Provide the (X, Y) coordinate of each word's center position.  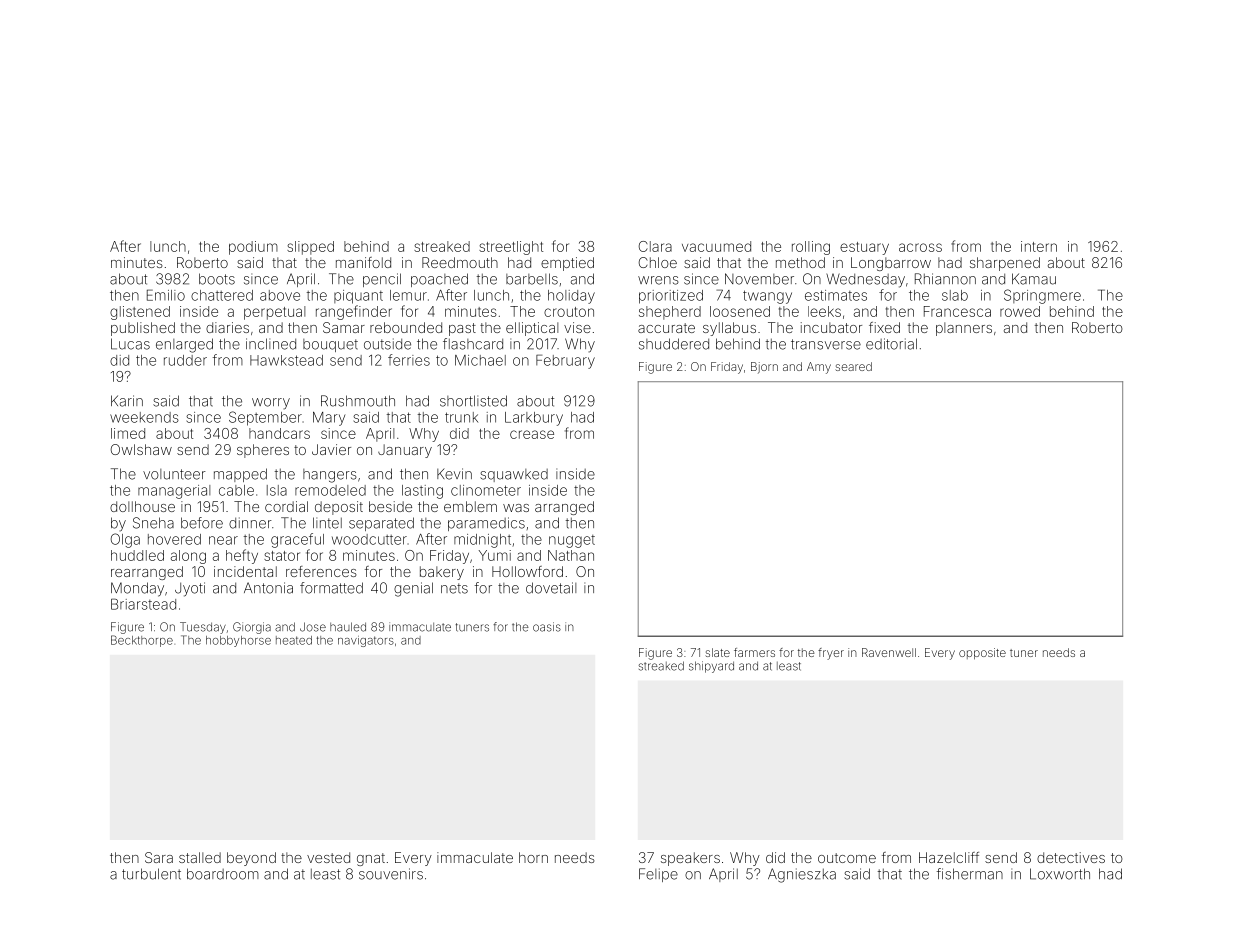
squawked (514, 475)
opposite (982, 654)
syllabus (729, 329)
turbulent (151, 874)
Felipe (658, 875)
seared (853, 366)
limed (128, 433)
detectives (1071, 857)
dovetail (551, 588)
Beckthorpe (142, 641)
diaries (227, 327)
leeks (824, 311)
